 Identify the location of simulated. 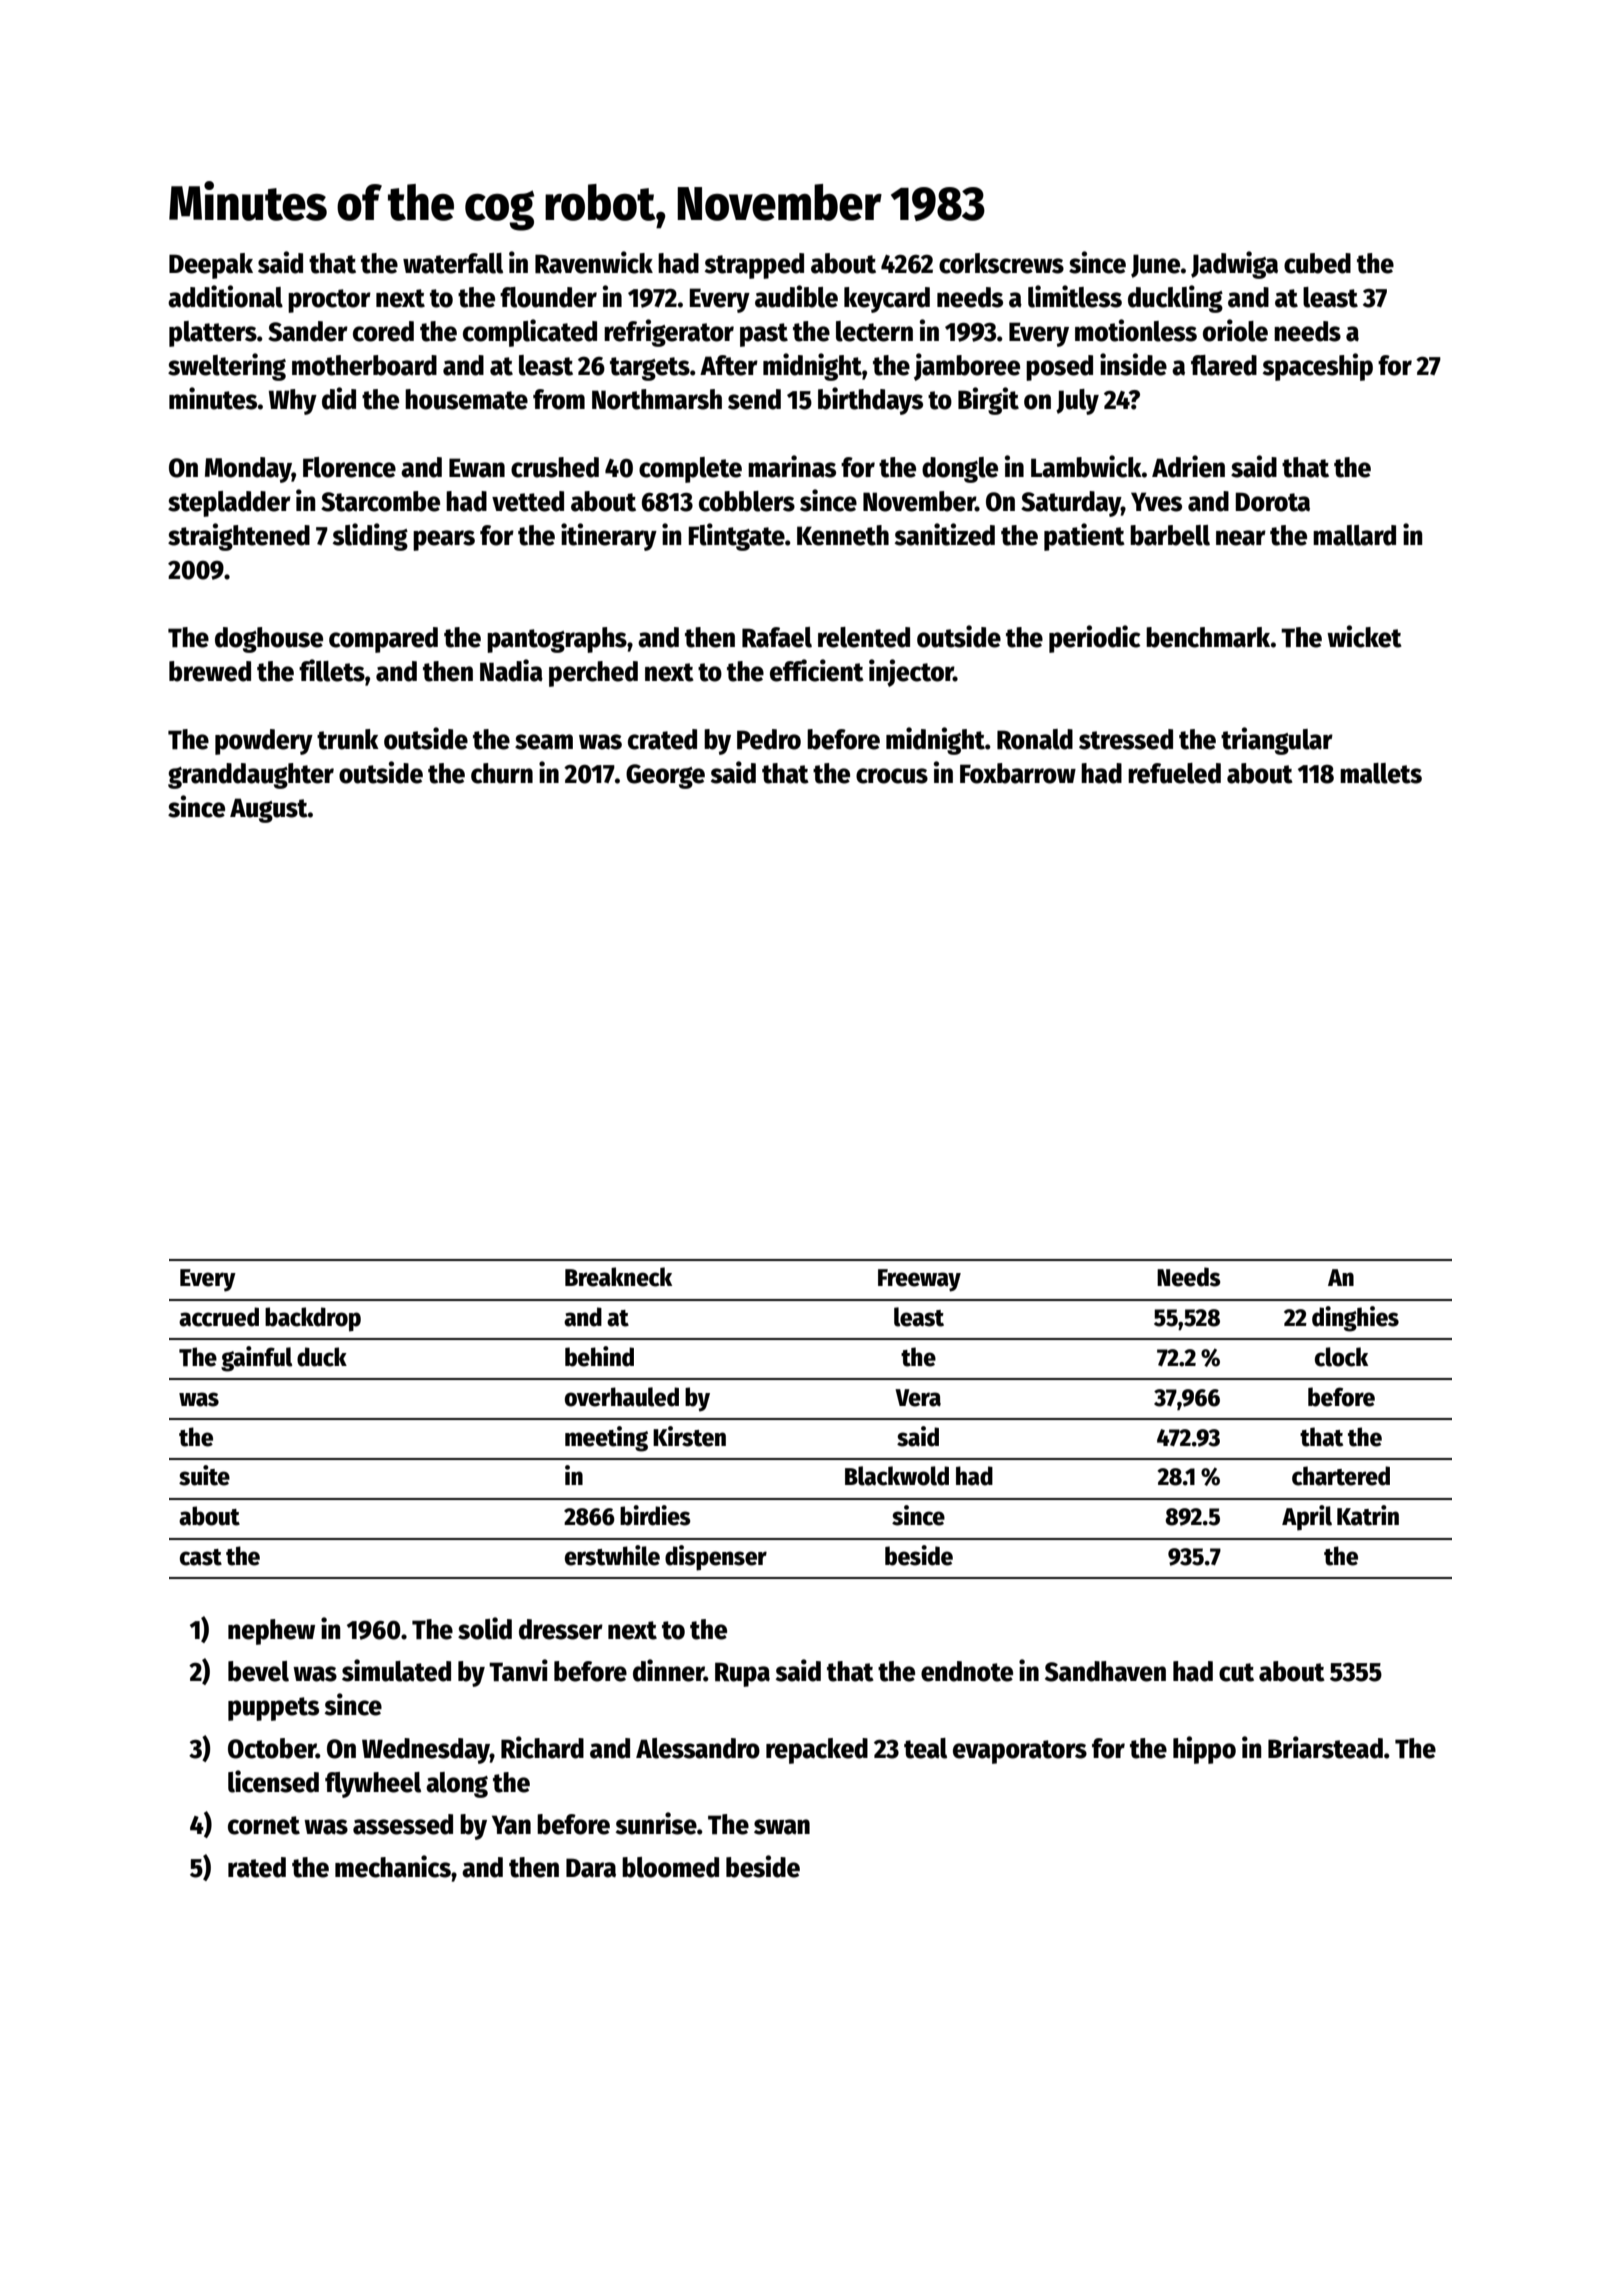
(396, 1670).
